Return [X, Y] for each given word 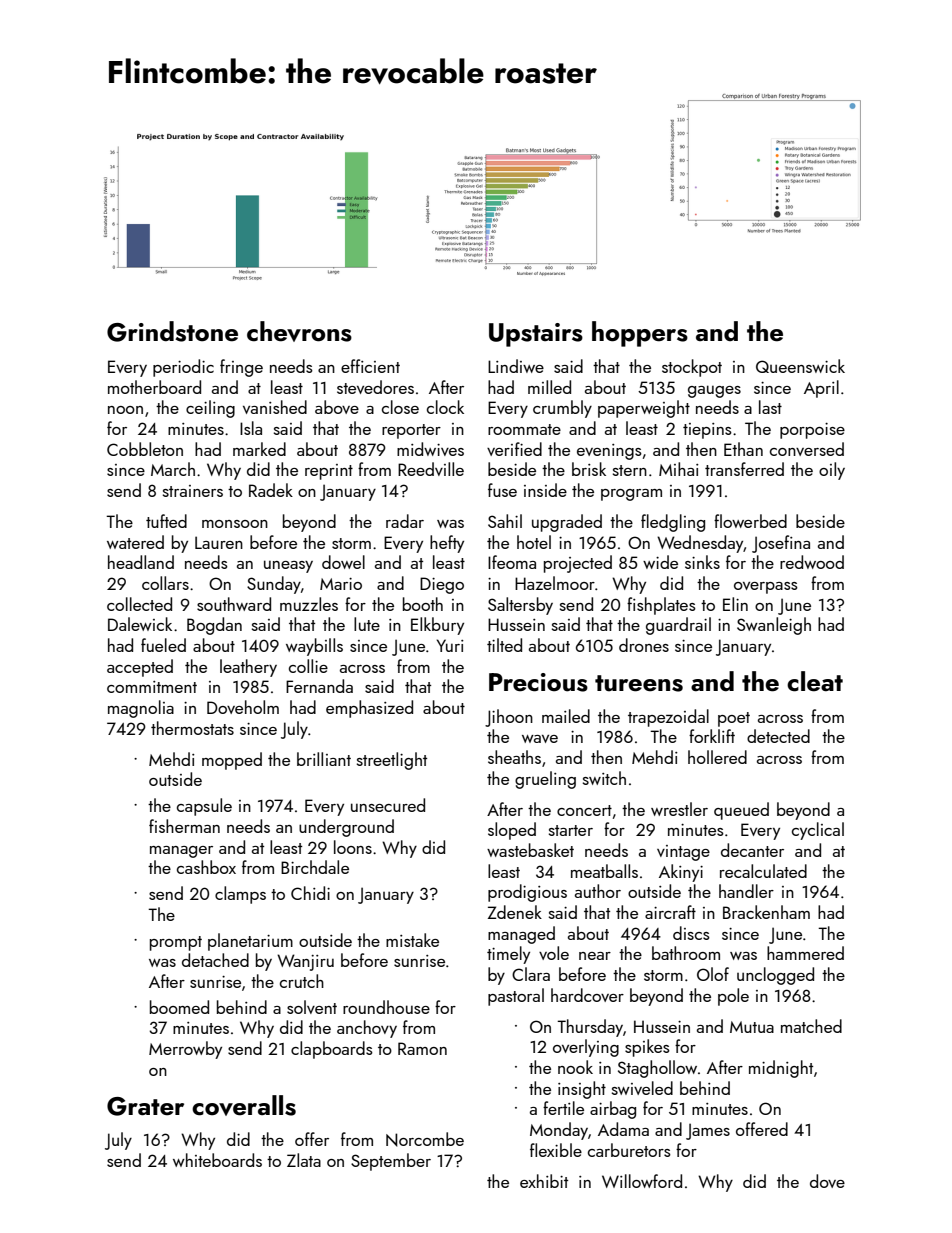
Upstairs [536, 335]
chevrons [299, 331]
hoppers [640, 334]
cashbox [206, 867]
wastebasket [530, 850]
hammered [805, 953]
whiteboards [217, 1160]
